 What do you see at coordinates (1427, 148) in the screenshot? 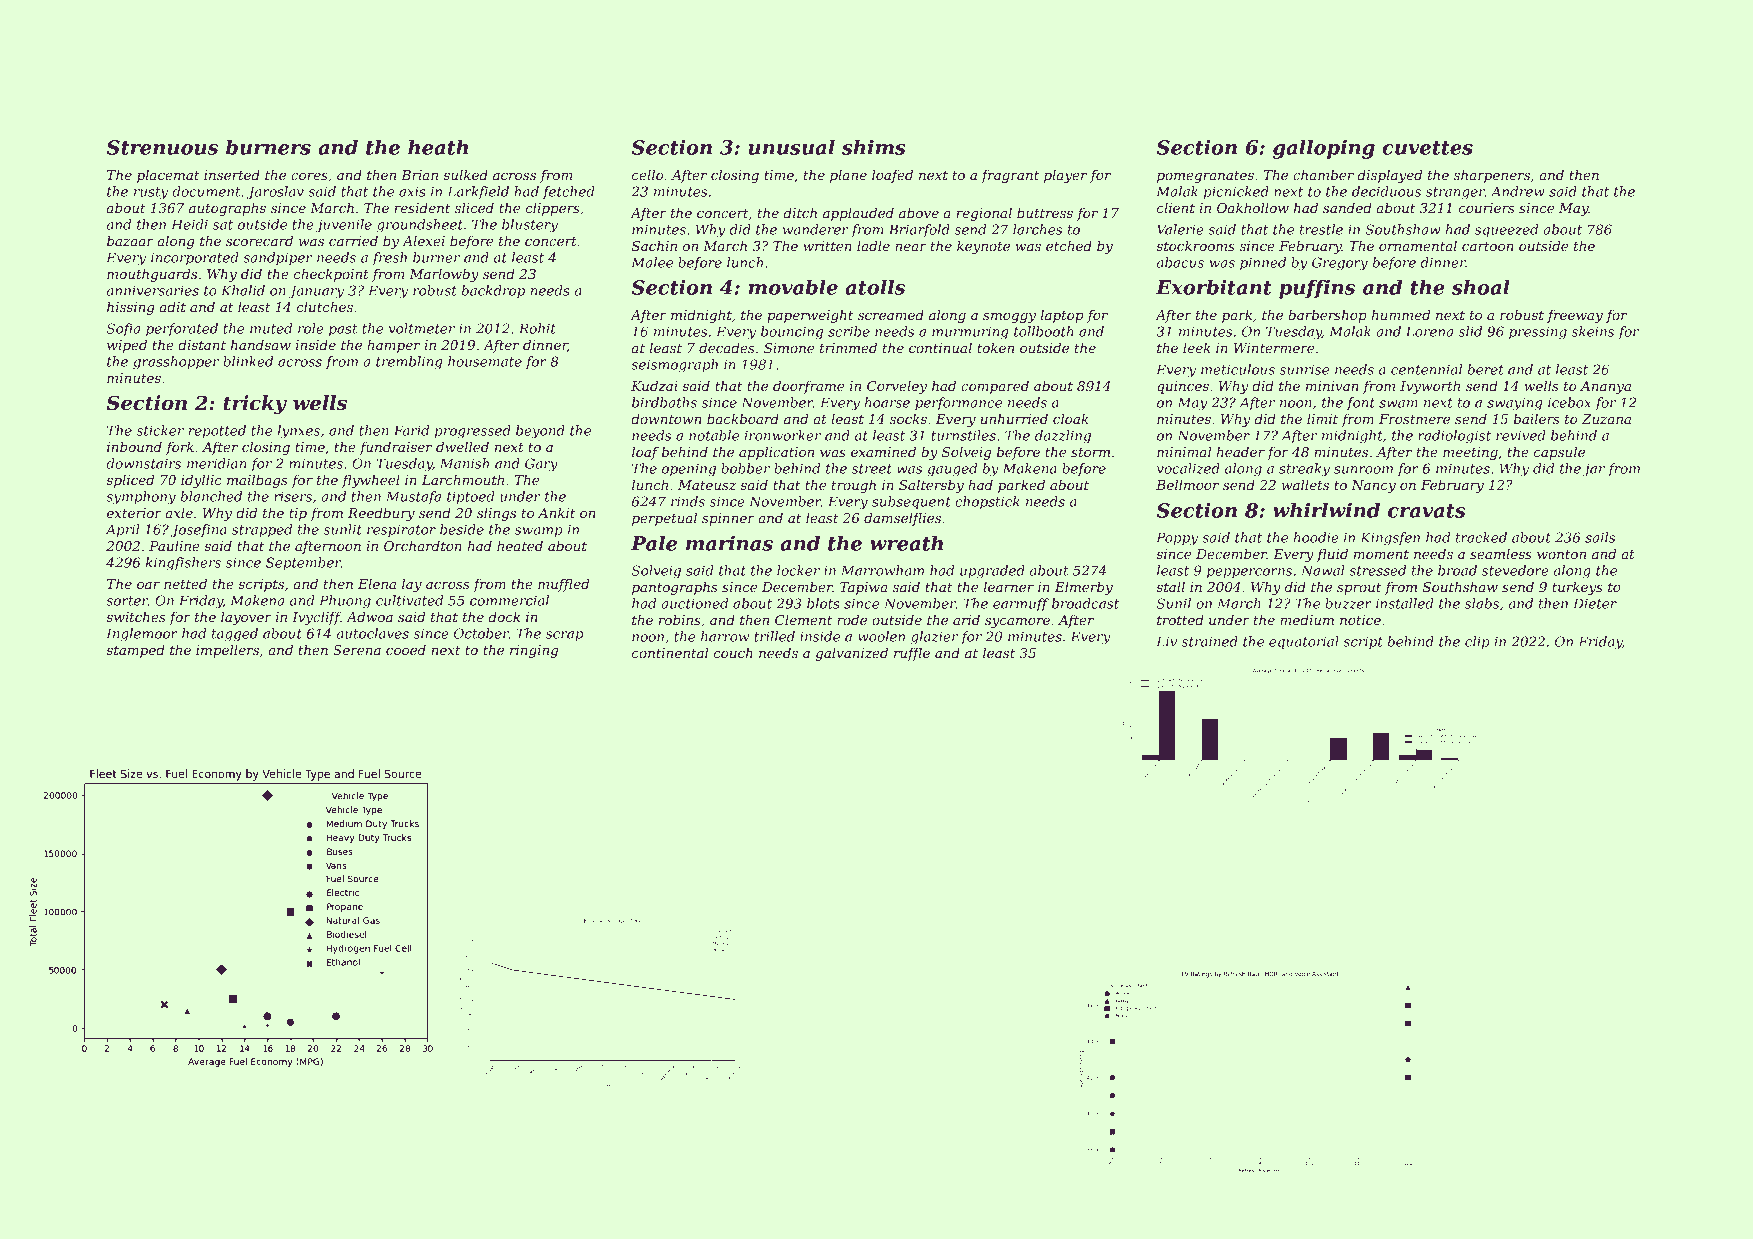
I see `cuvettes` at bounding box center [1427, 148].
